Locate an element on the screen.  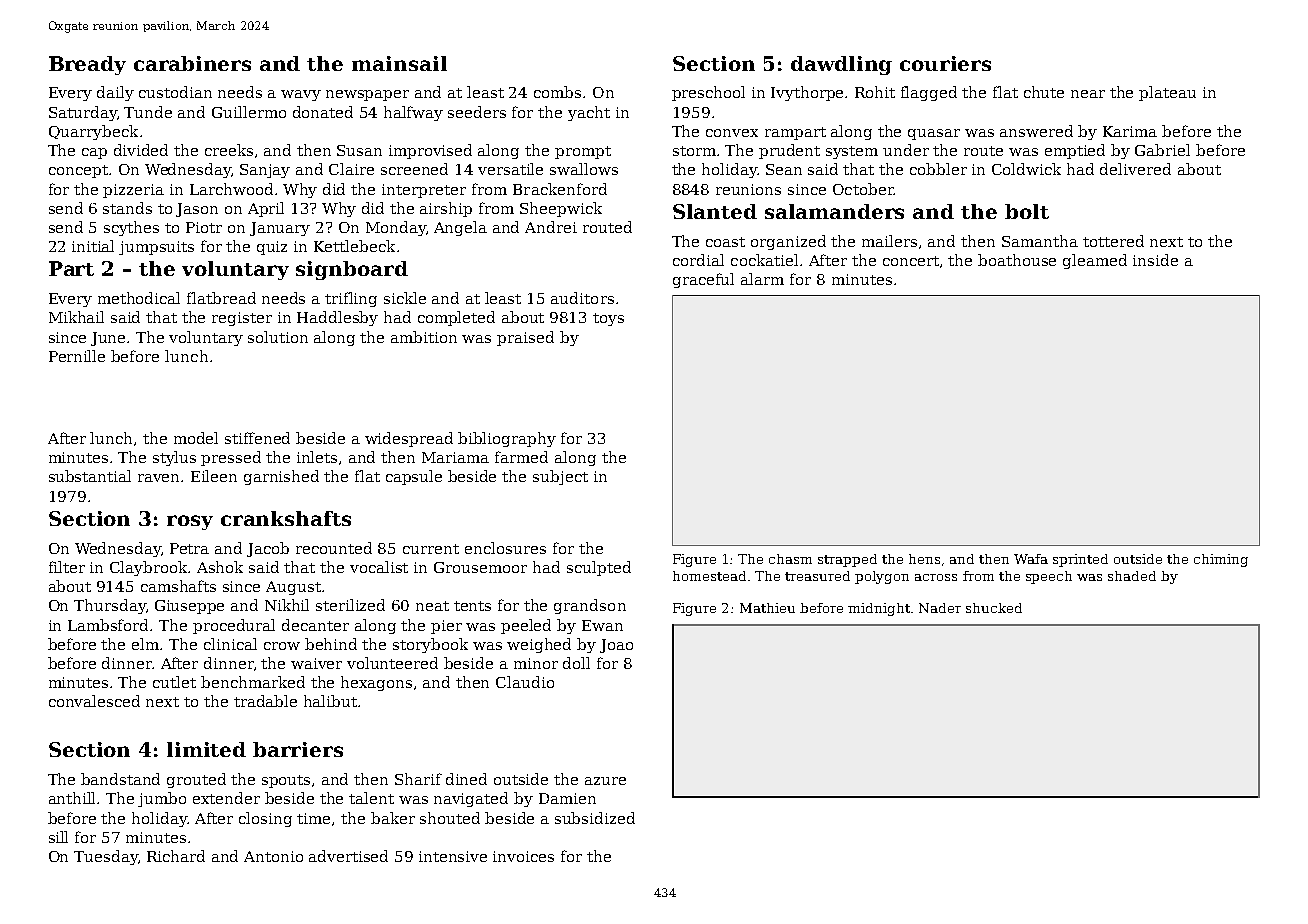
benchmarked is located at coordinates (253, 682).
